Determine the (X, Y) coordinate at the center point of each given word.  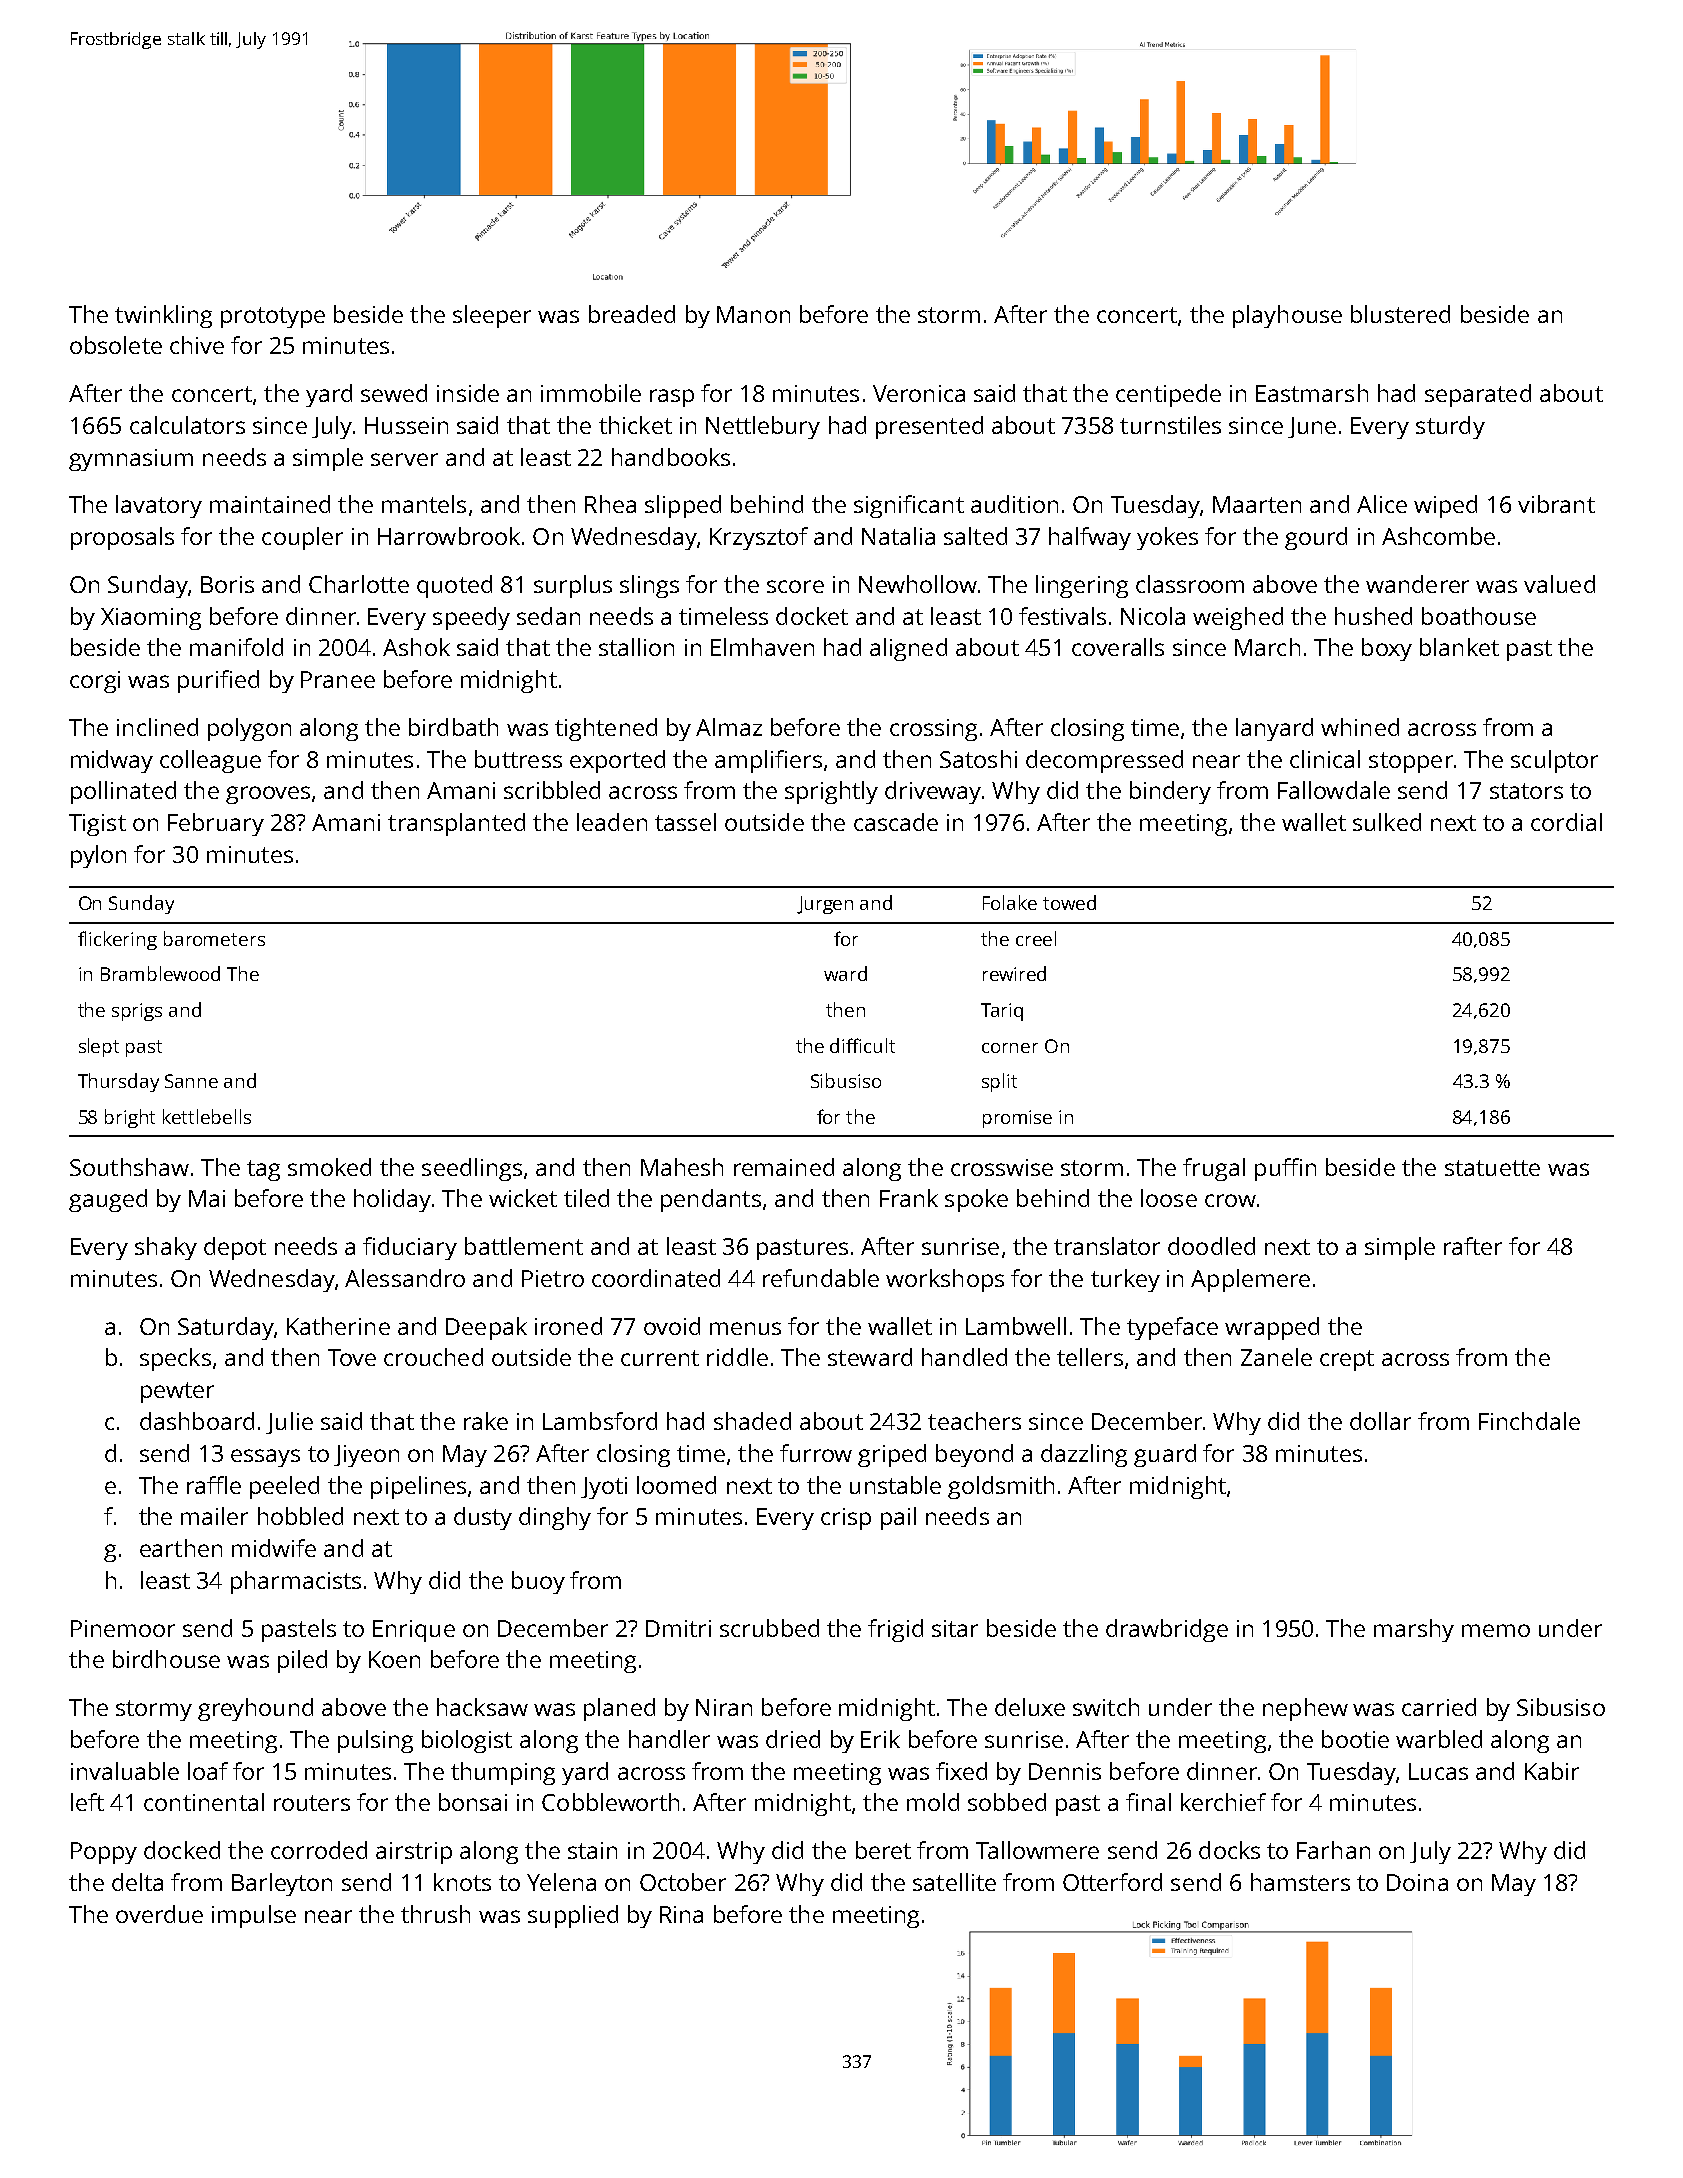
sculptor (1554, 761)
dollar (1380, 1421)
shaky (166, 1248)
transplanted (456, 824)
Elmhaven (762, 647)
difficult (862, 1045)
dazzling (1084, 1455)
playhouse (1287, 316)
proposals (122, 538)
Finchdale (1529, 1421)
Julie (289, 1423)
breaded (632, 314)
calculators (187, 425)
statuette (1492, 1168)
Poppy (104, 1853)
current (660, 1358)
